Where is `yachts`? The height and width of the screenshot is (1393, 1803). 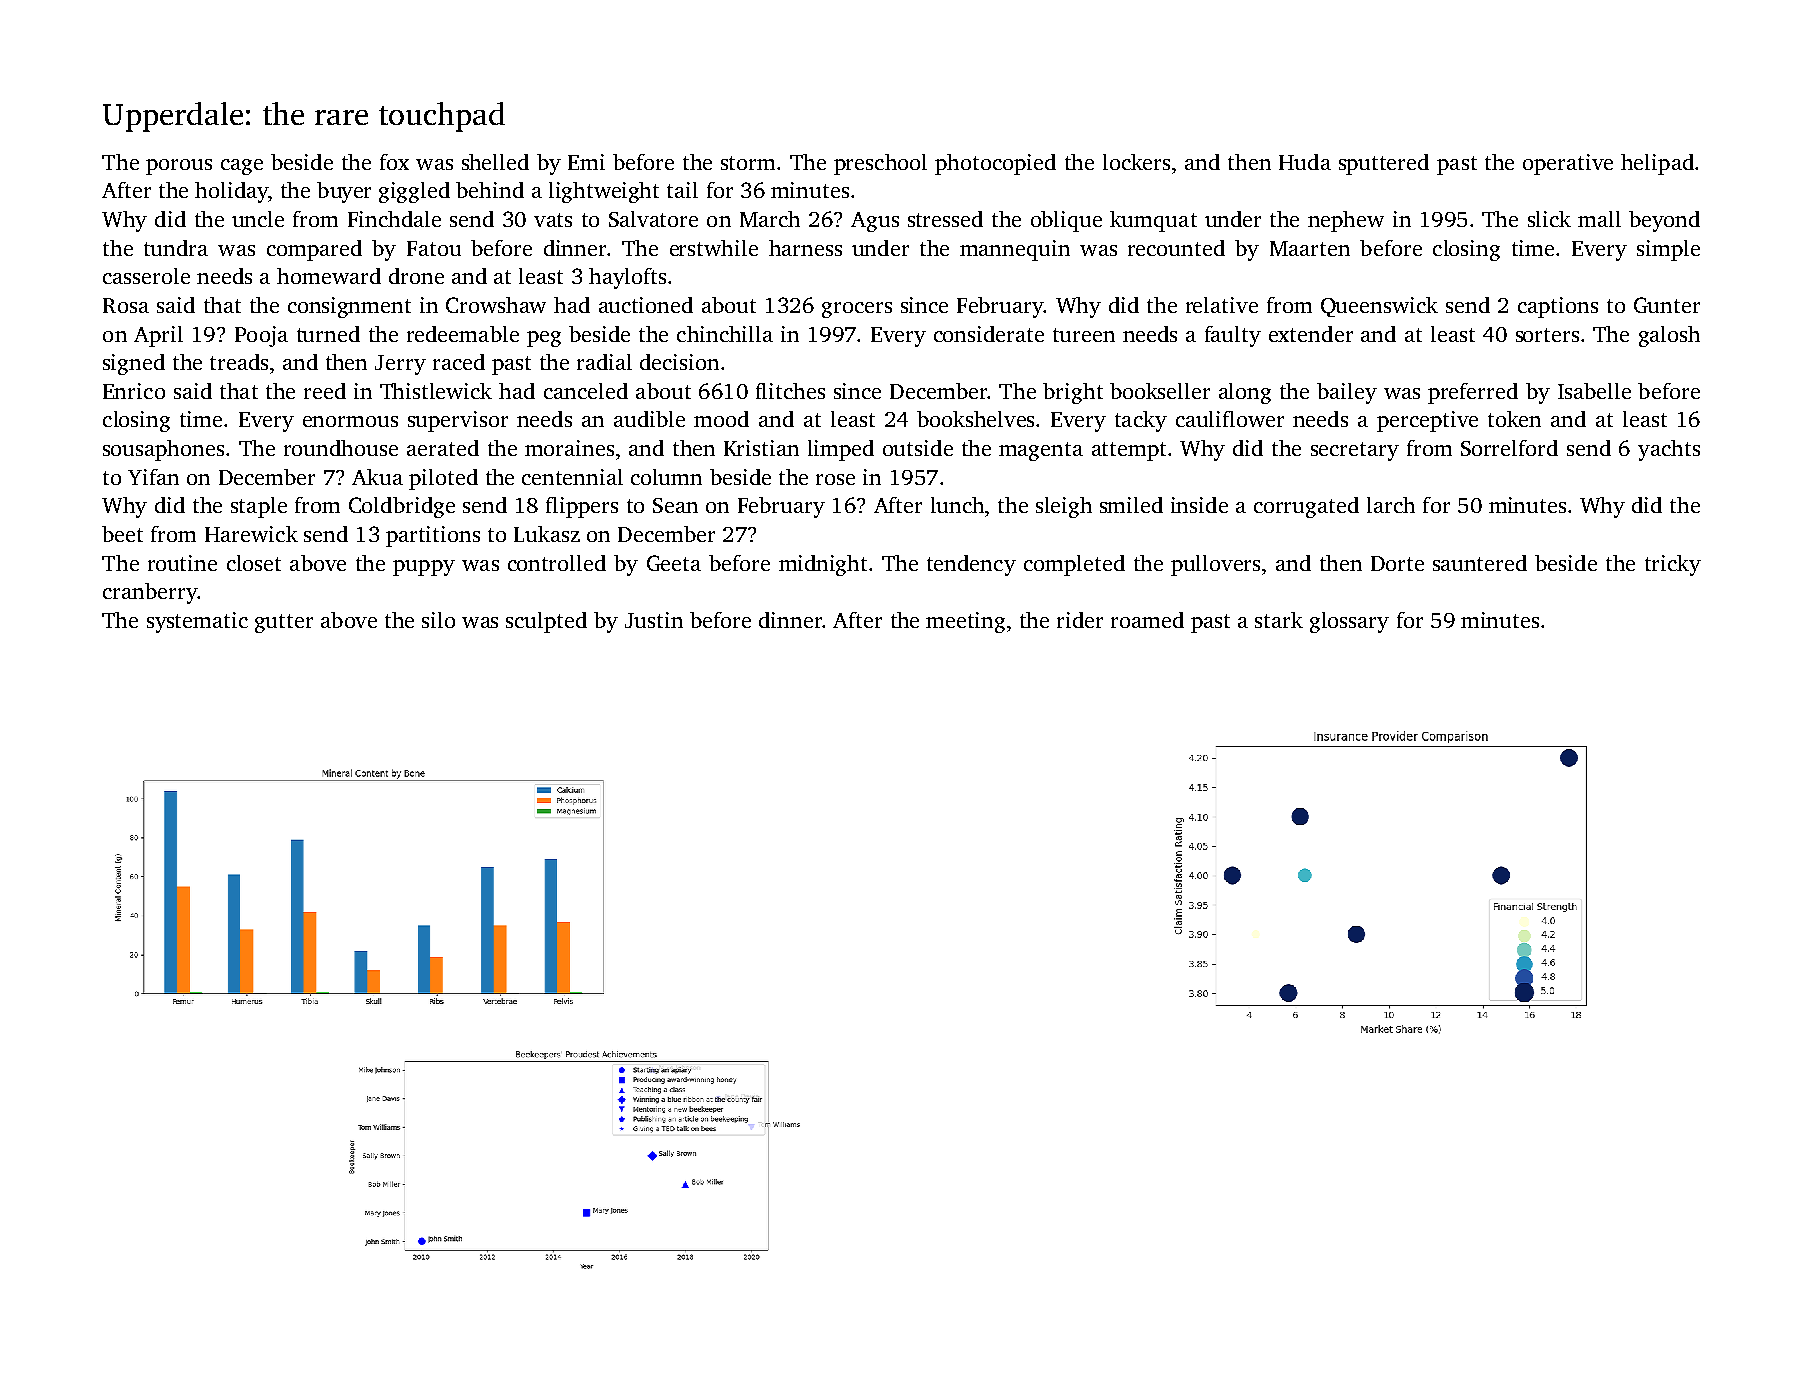
yachts is located at coordinates (1669, 450).
